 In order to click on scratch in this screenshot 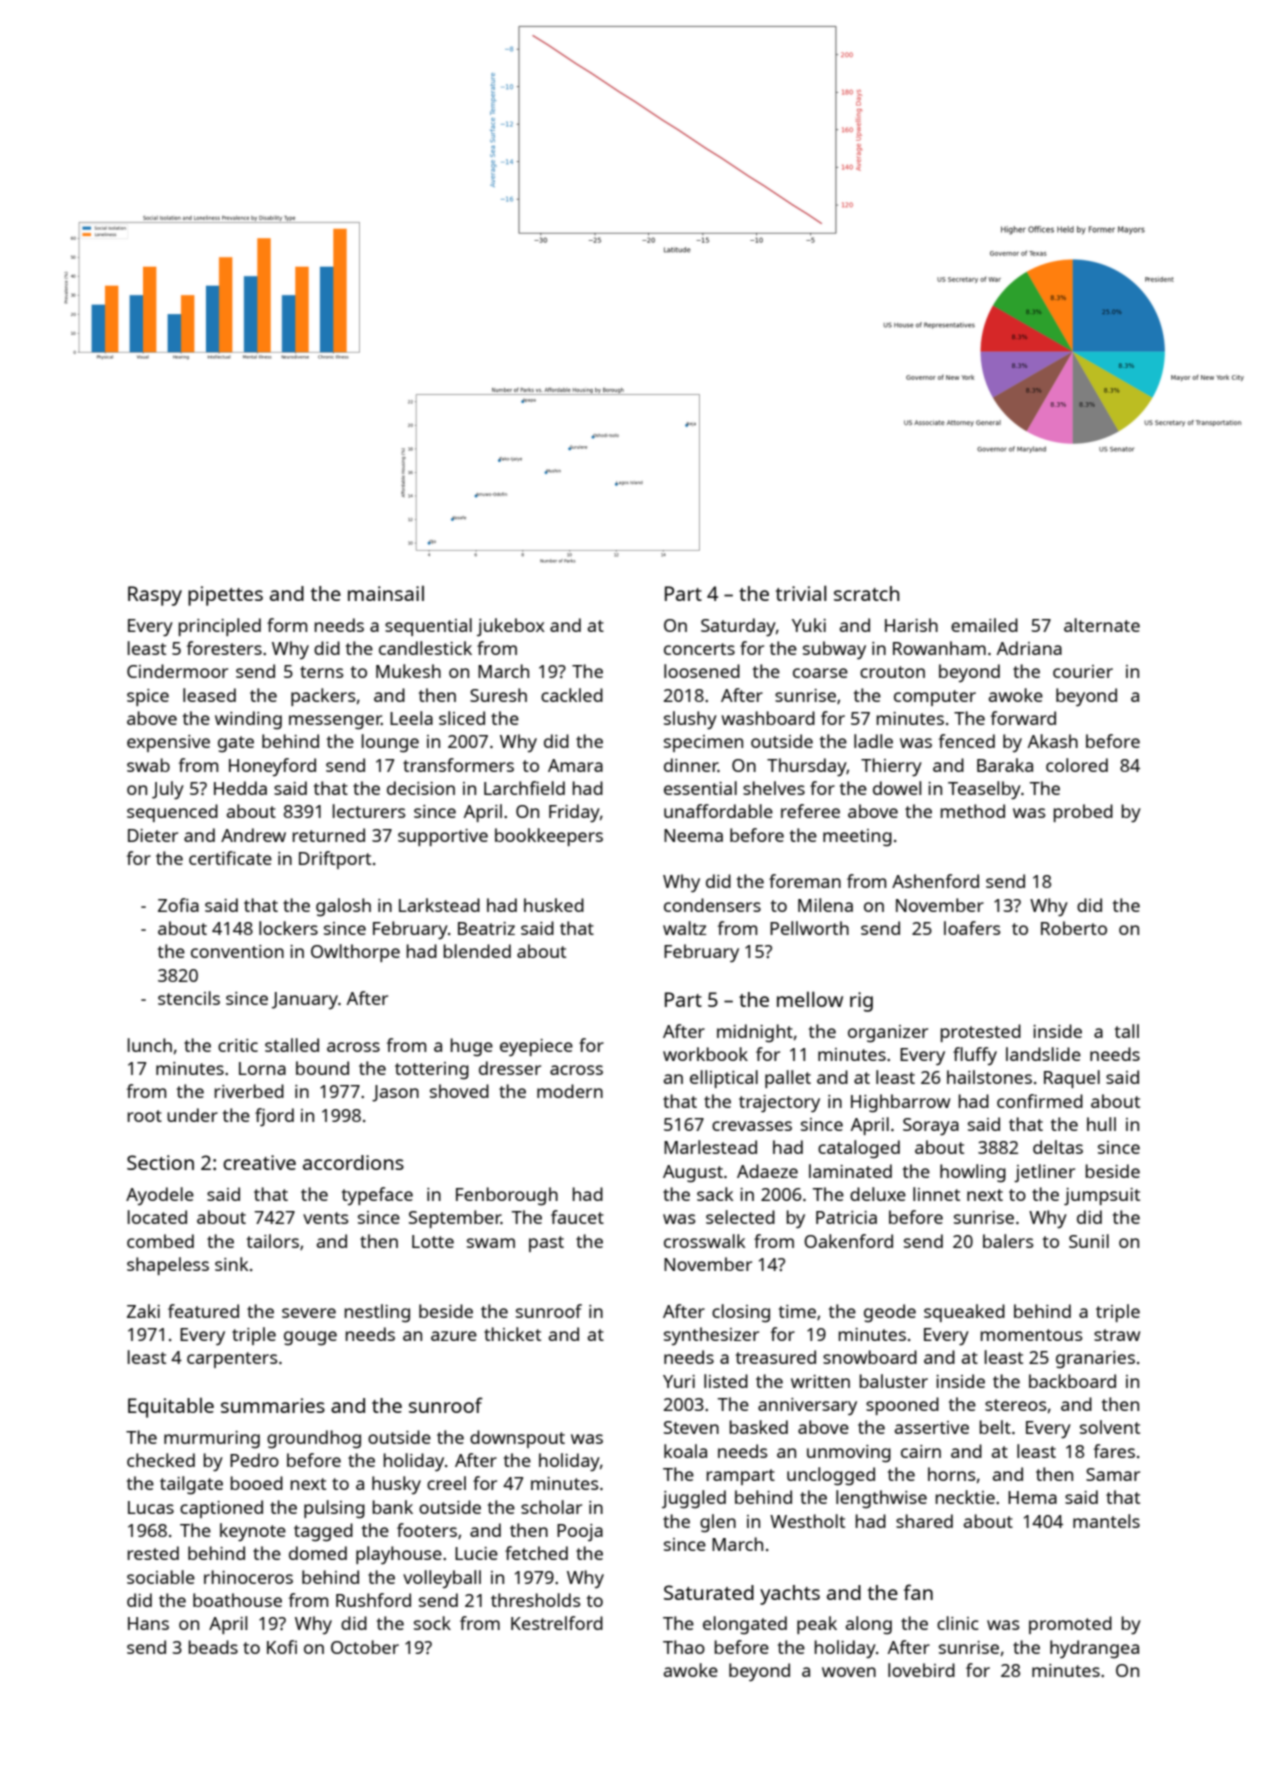, I will do `click(866, 593)`.
